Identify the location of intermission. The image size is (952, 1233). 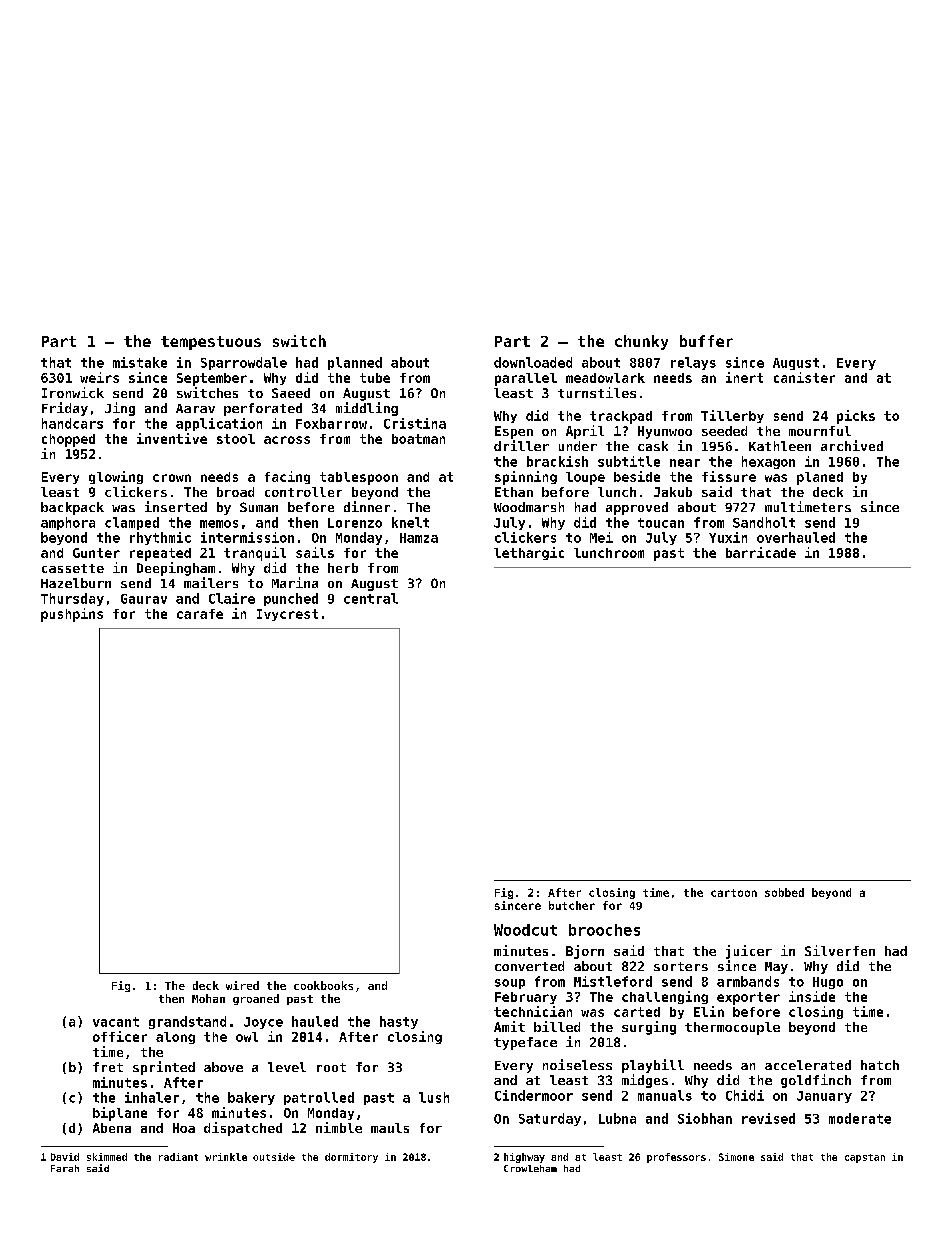
(247, 537).
